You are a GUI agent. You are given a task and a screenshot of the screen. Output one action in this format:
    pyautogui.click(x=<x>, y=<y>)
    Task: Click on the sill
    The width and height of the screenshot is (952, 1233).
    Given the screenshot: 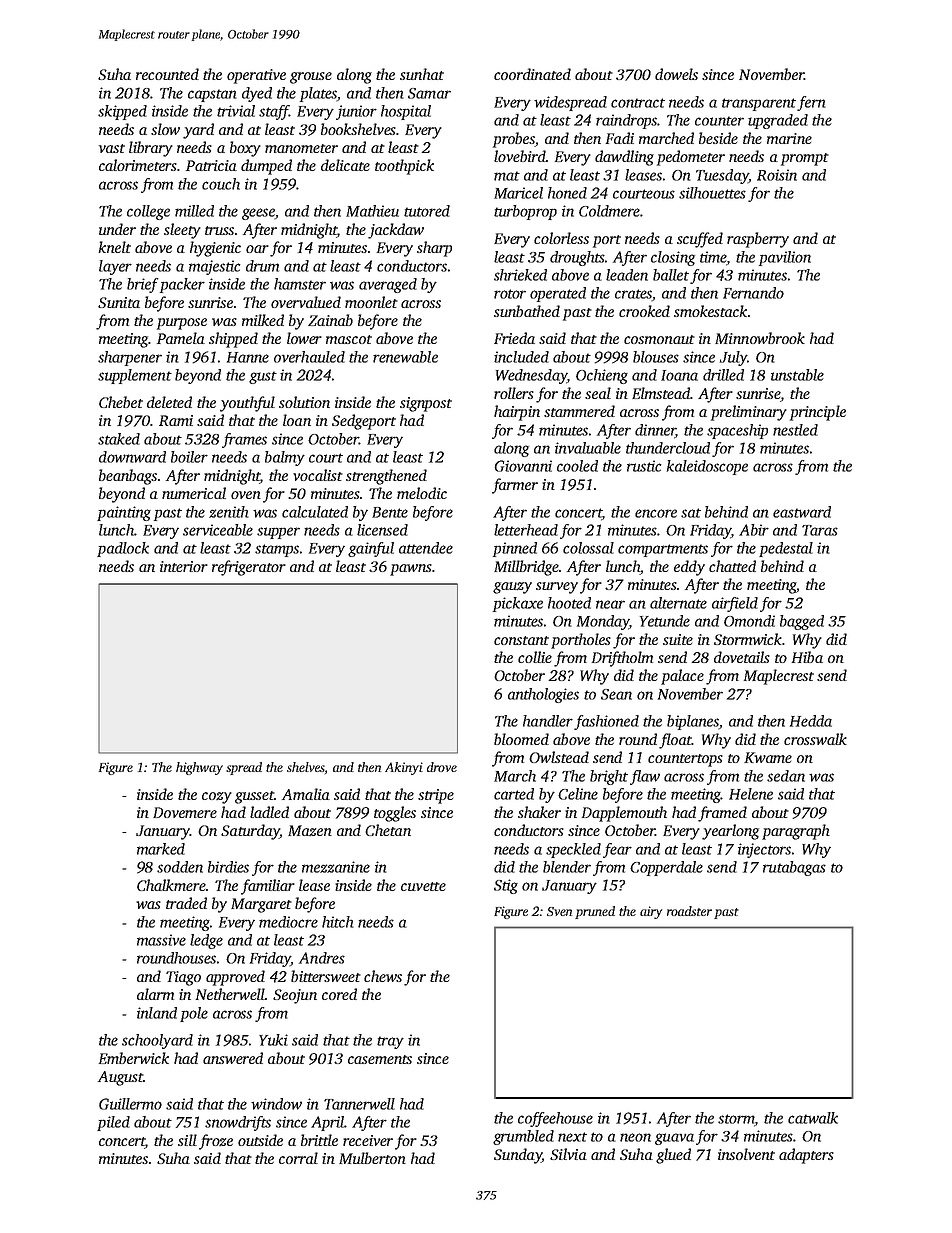 What is the action you would take?
    pyautogui.click(x=187, y=1140)
